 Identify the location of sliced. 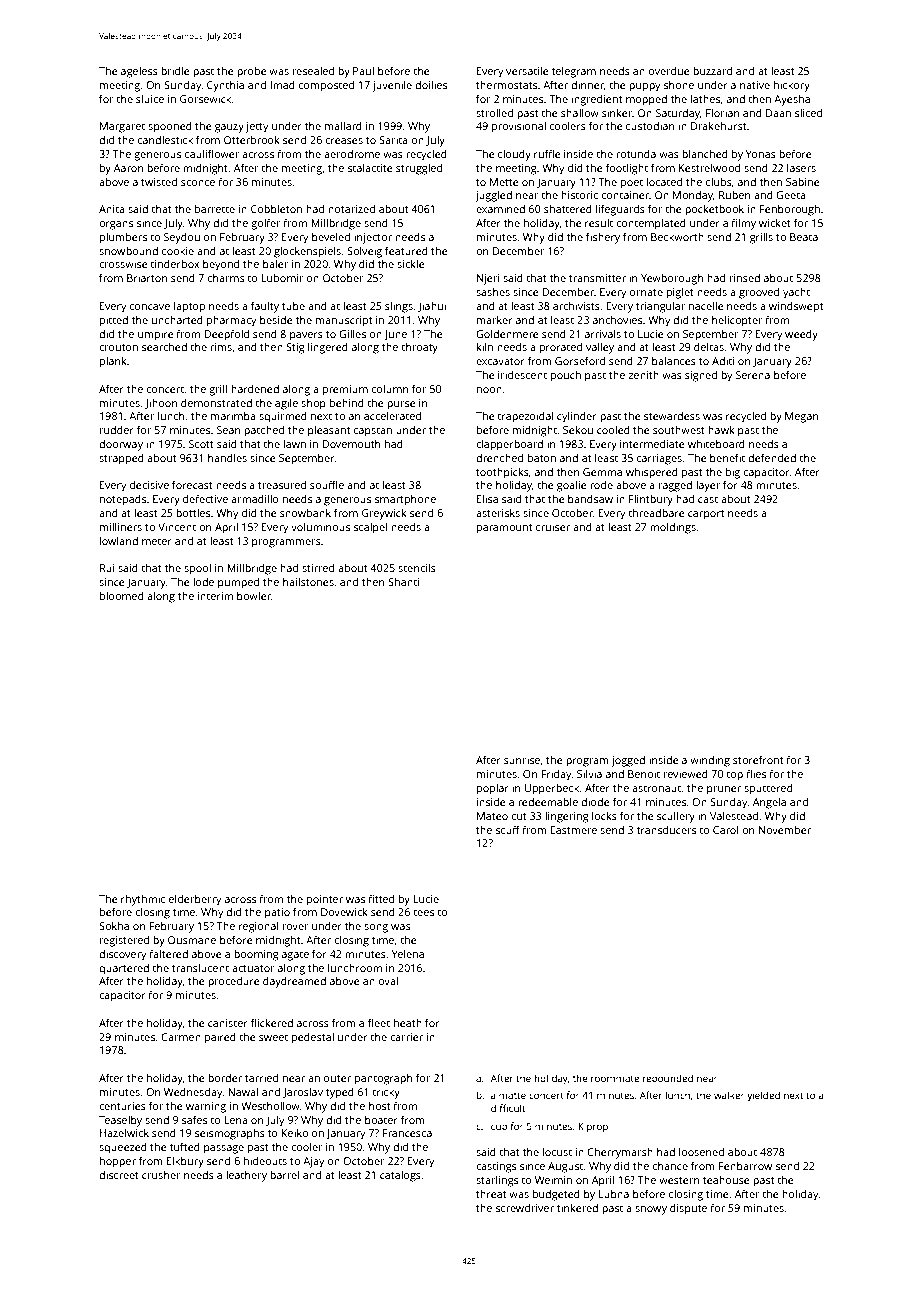
(808, 113).
